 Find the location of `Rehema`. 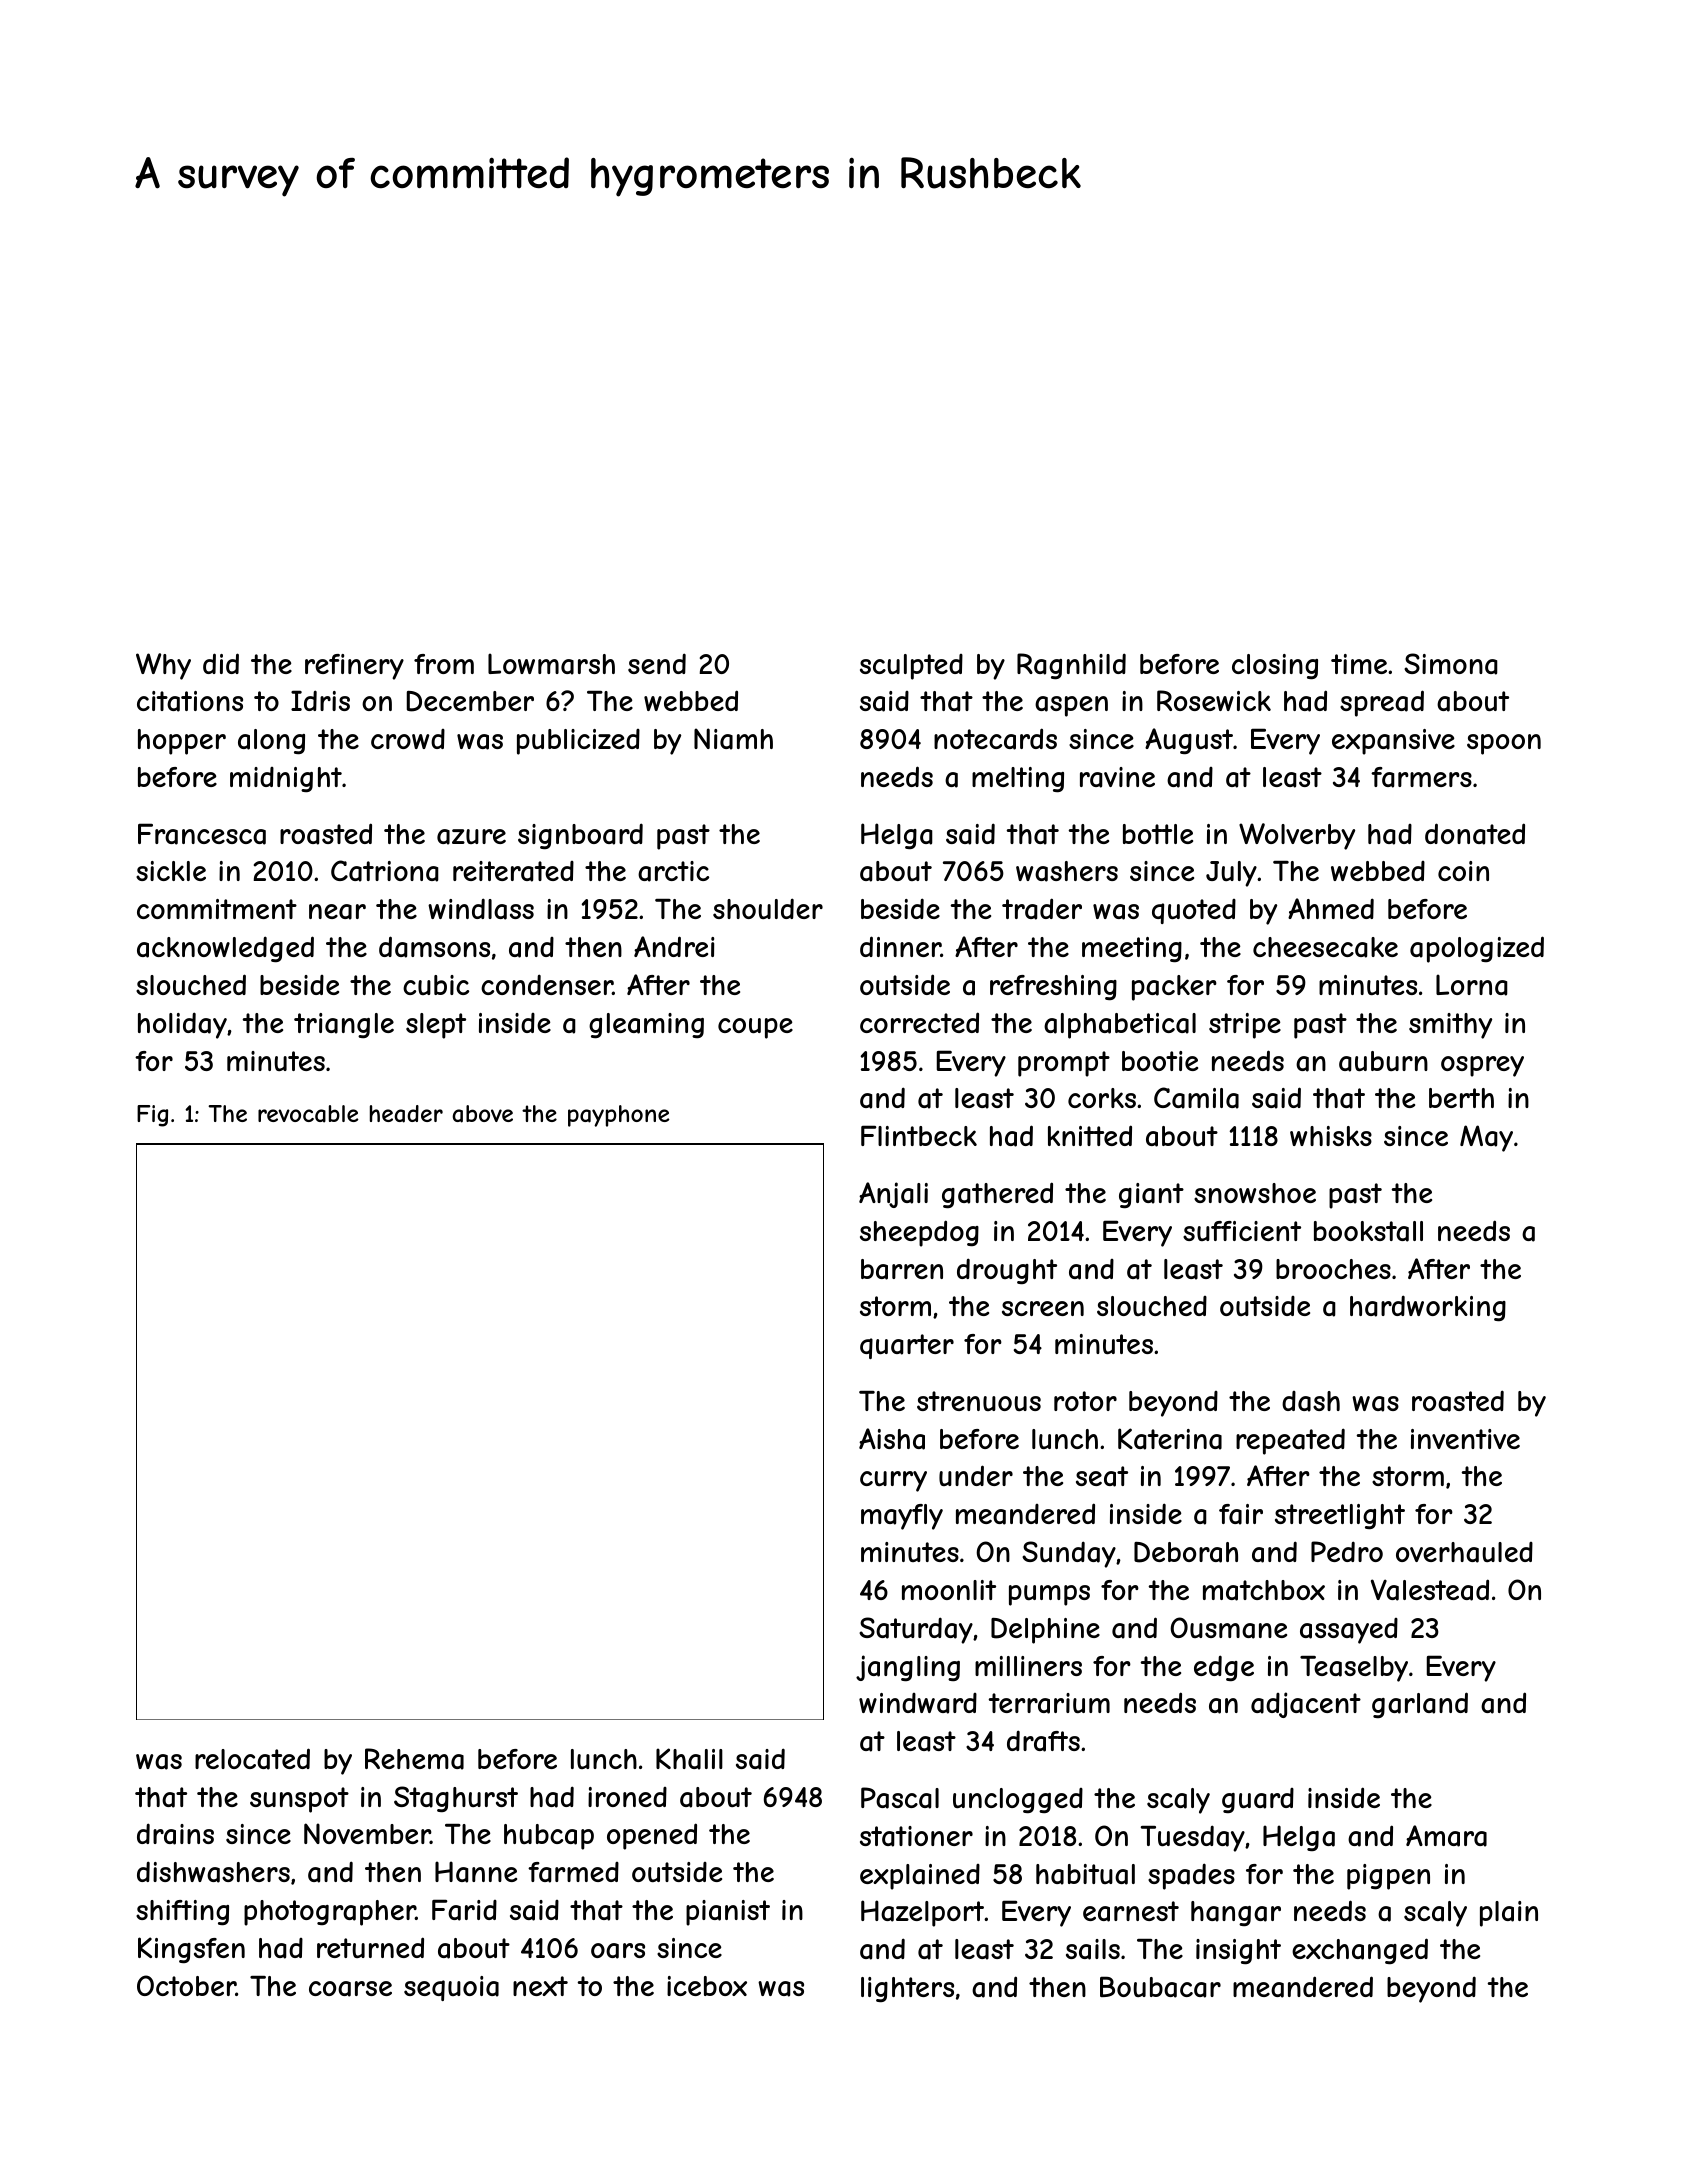

Rehema is located at coordinates (414, 1759).
